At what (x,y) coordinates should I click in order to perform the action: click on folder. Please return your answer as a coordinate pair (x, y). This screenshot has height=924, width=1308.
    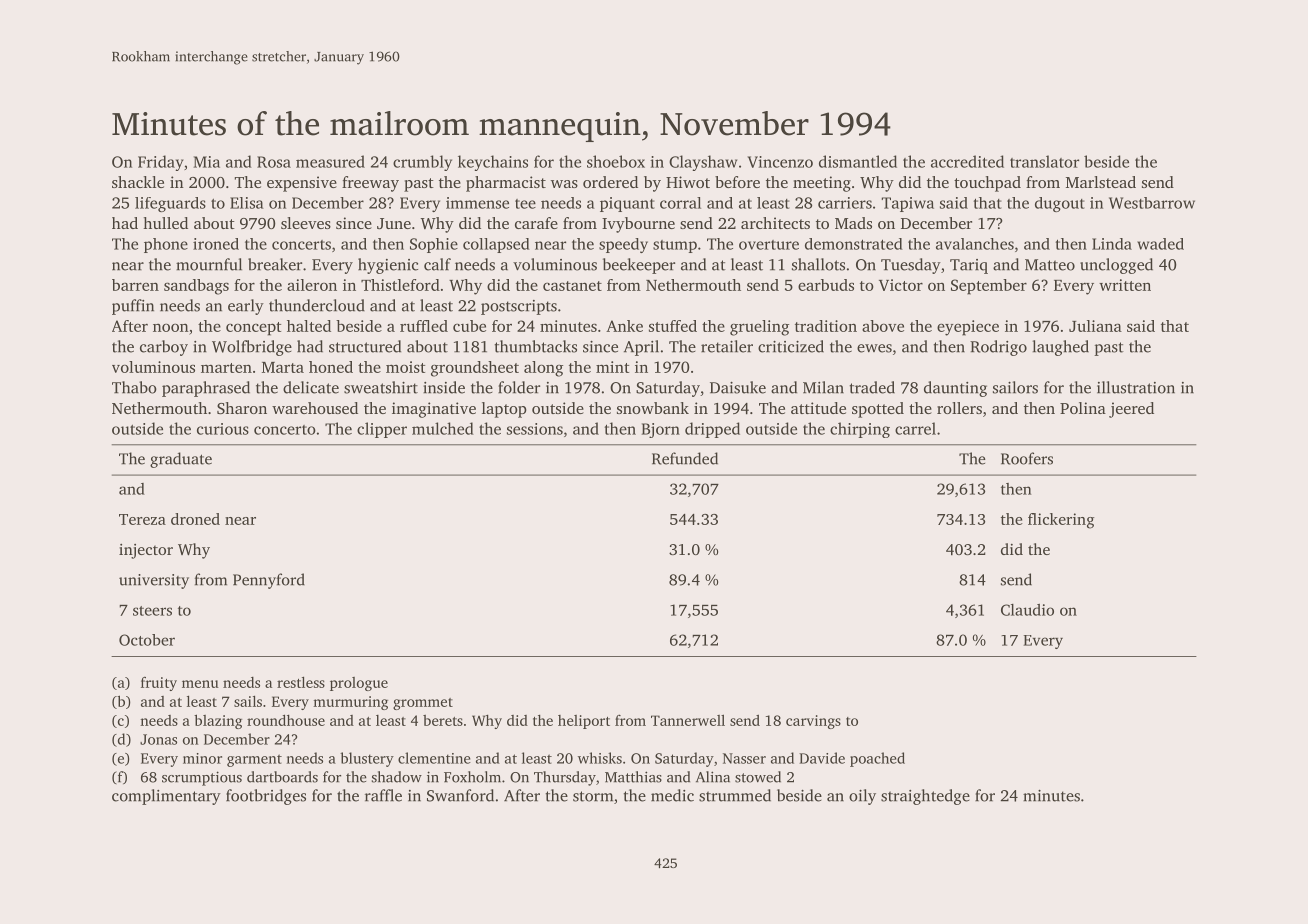
    Looking at the image, I should click on (519, 387).
